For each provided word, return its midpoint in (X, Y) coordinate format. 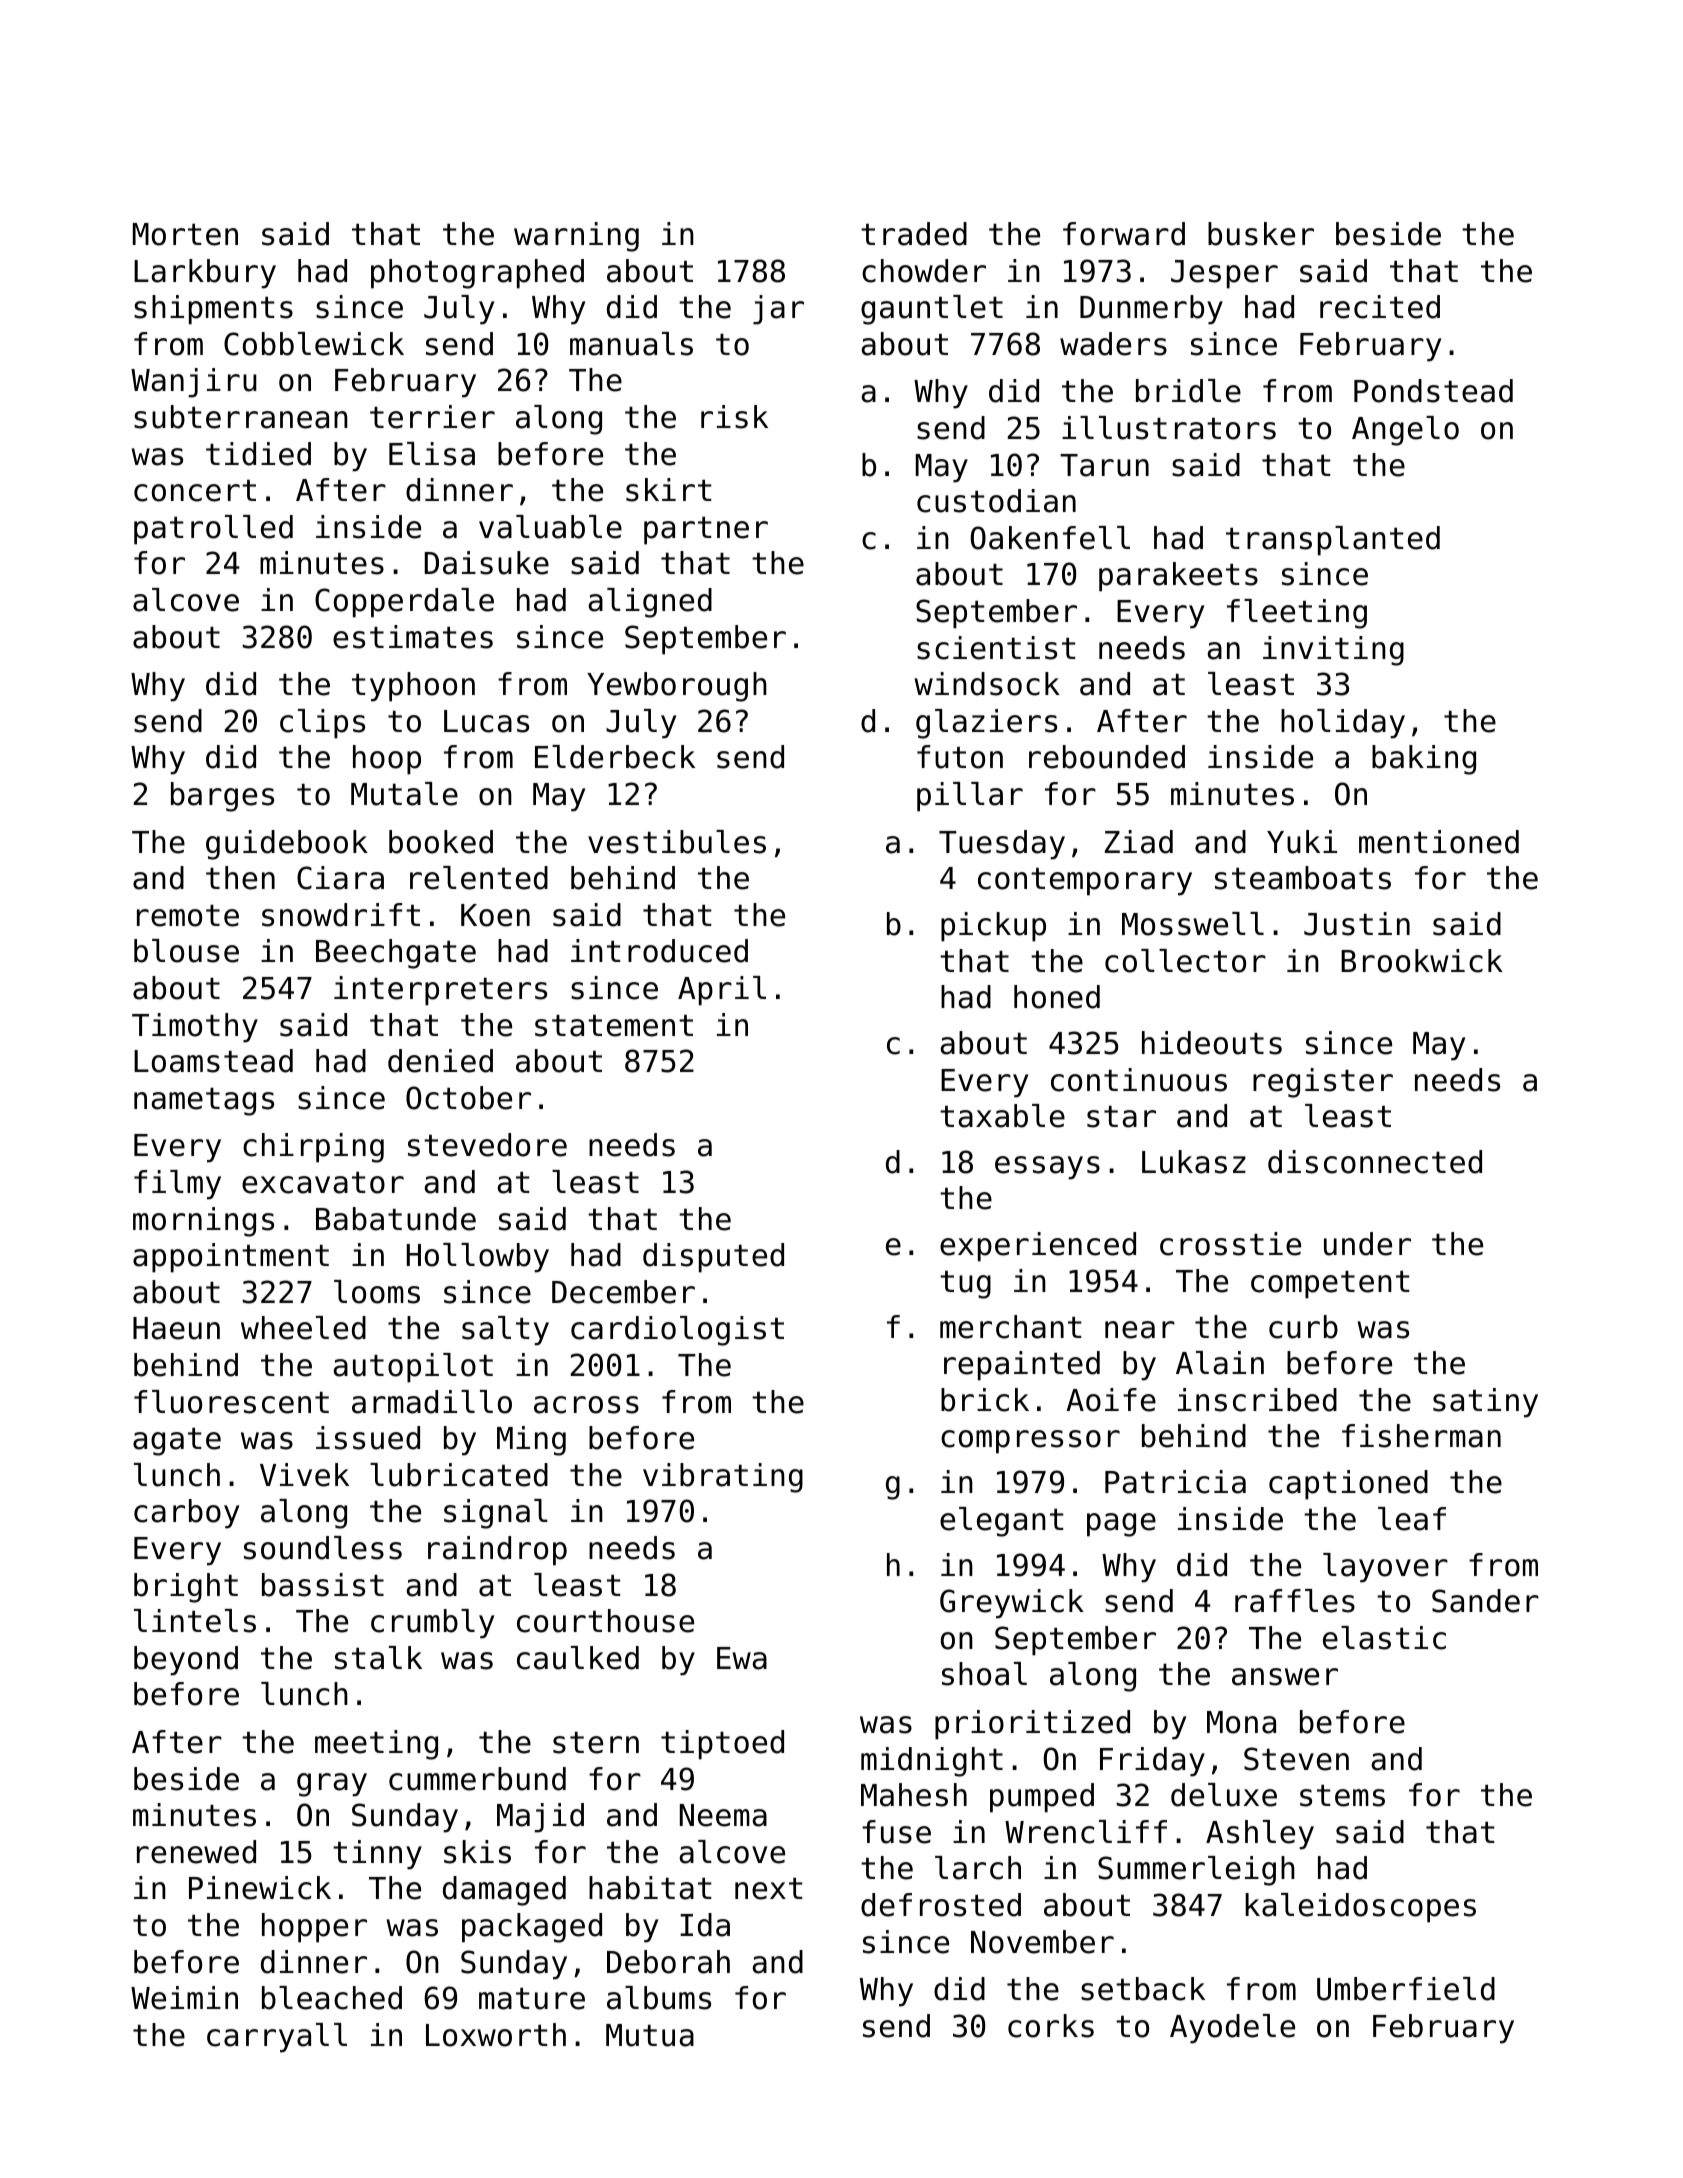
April (722, 991)
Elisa (432, 454)
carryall (277, 2038)
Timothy (195, 1028)
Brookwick (1422, 961)
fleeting (1297, 614)
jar (778, 310)
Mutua (650, 2035)
